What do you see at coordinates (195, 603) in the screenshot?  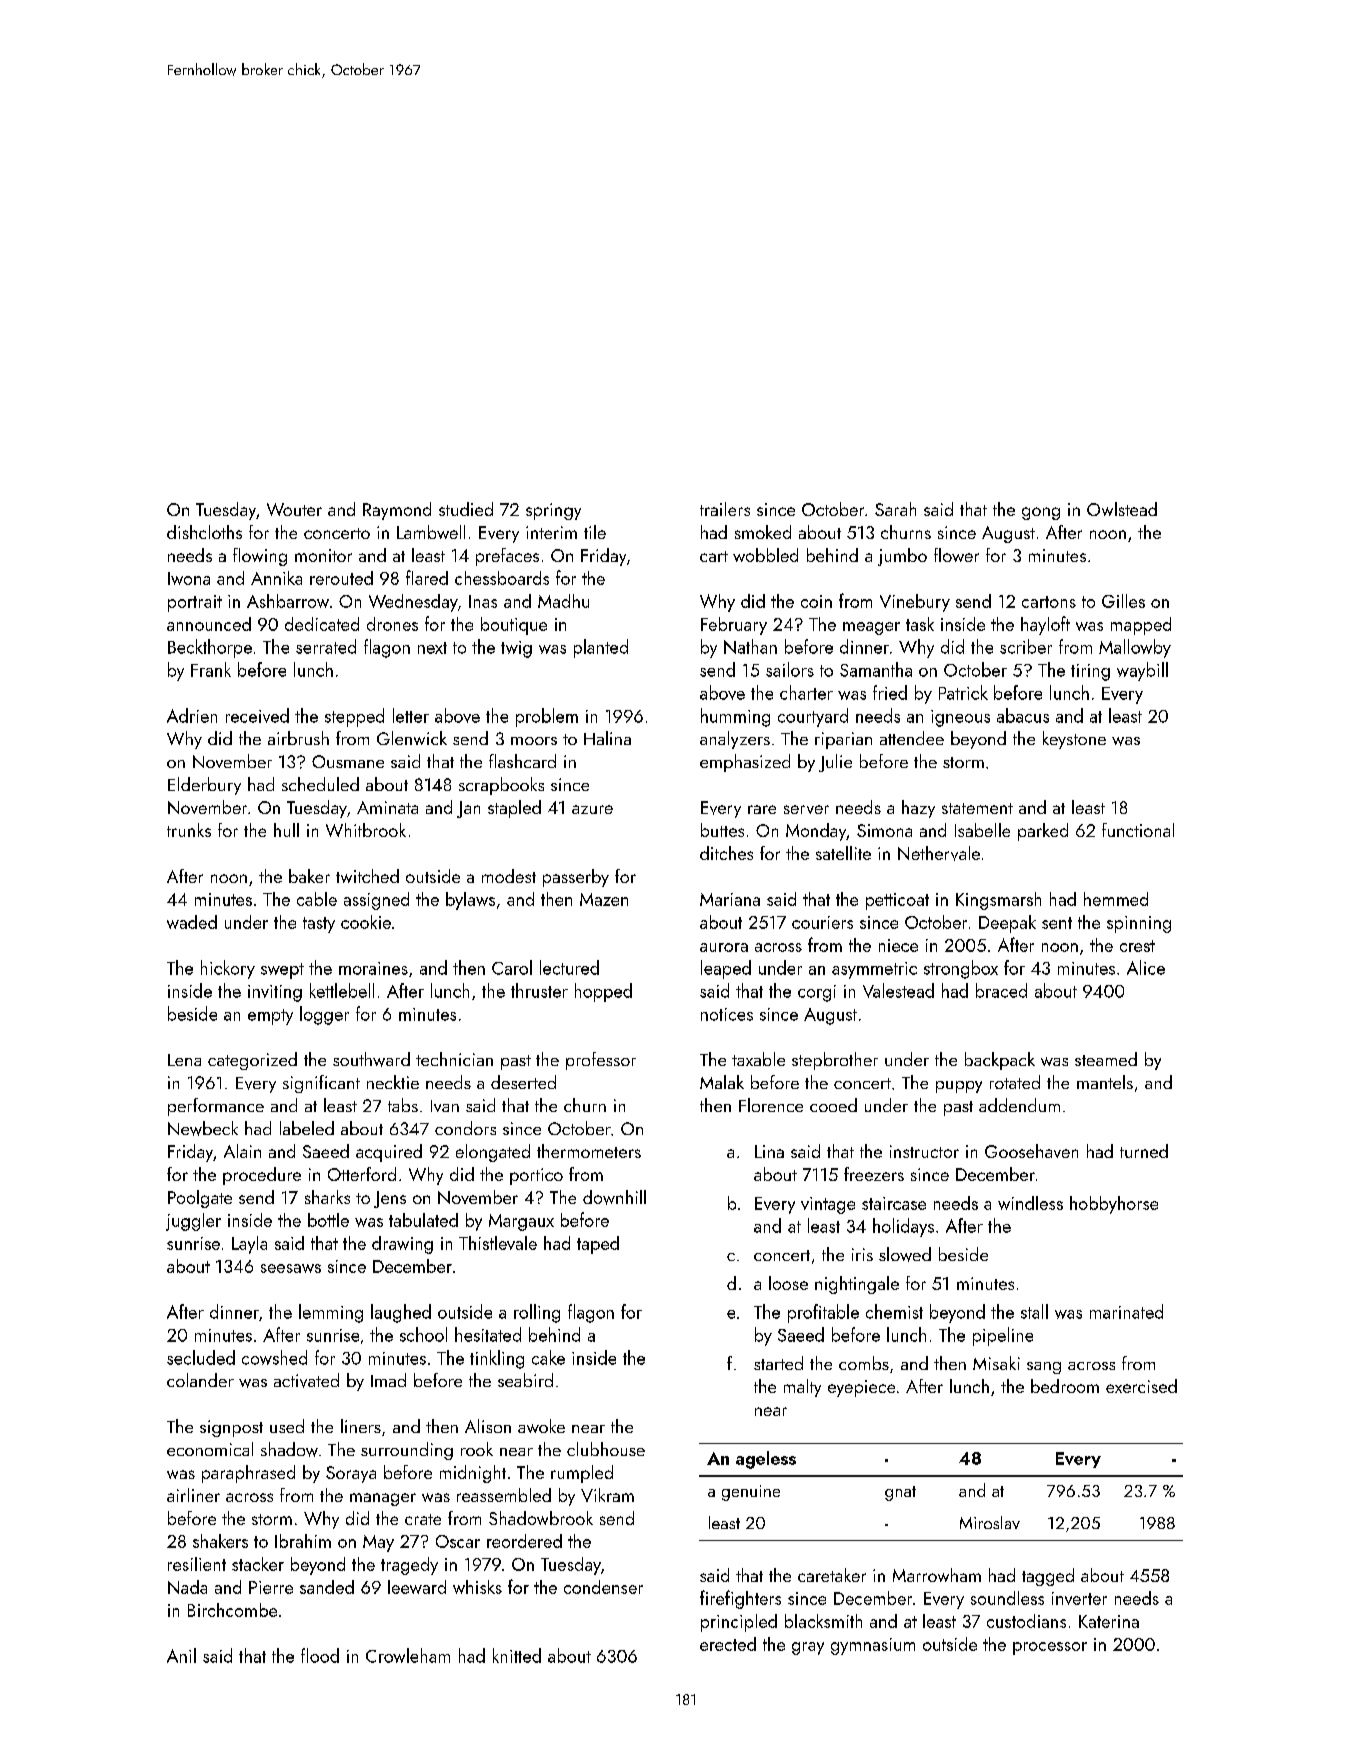 I see `portrait` at bounding box center [195, 603].
